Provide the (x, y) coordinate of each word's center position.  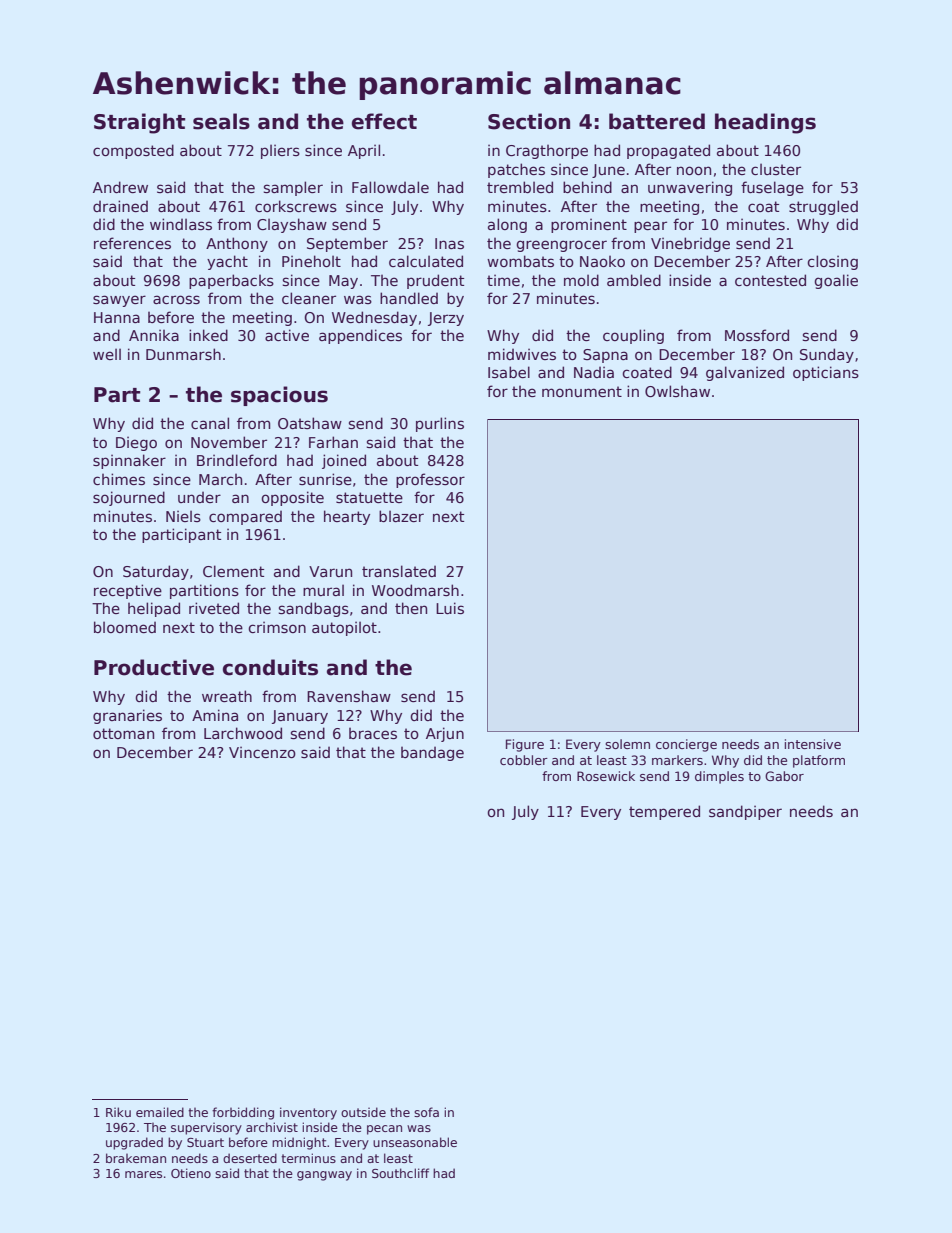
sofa (426, 1112)
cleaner (309, 298)
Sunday (827, 355)
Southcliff (400, 1173)
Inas (449, 243)
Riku (118, 1112)
